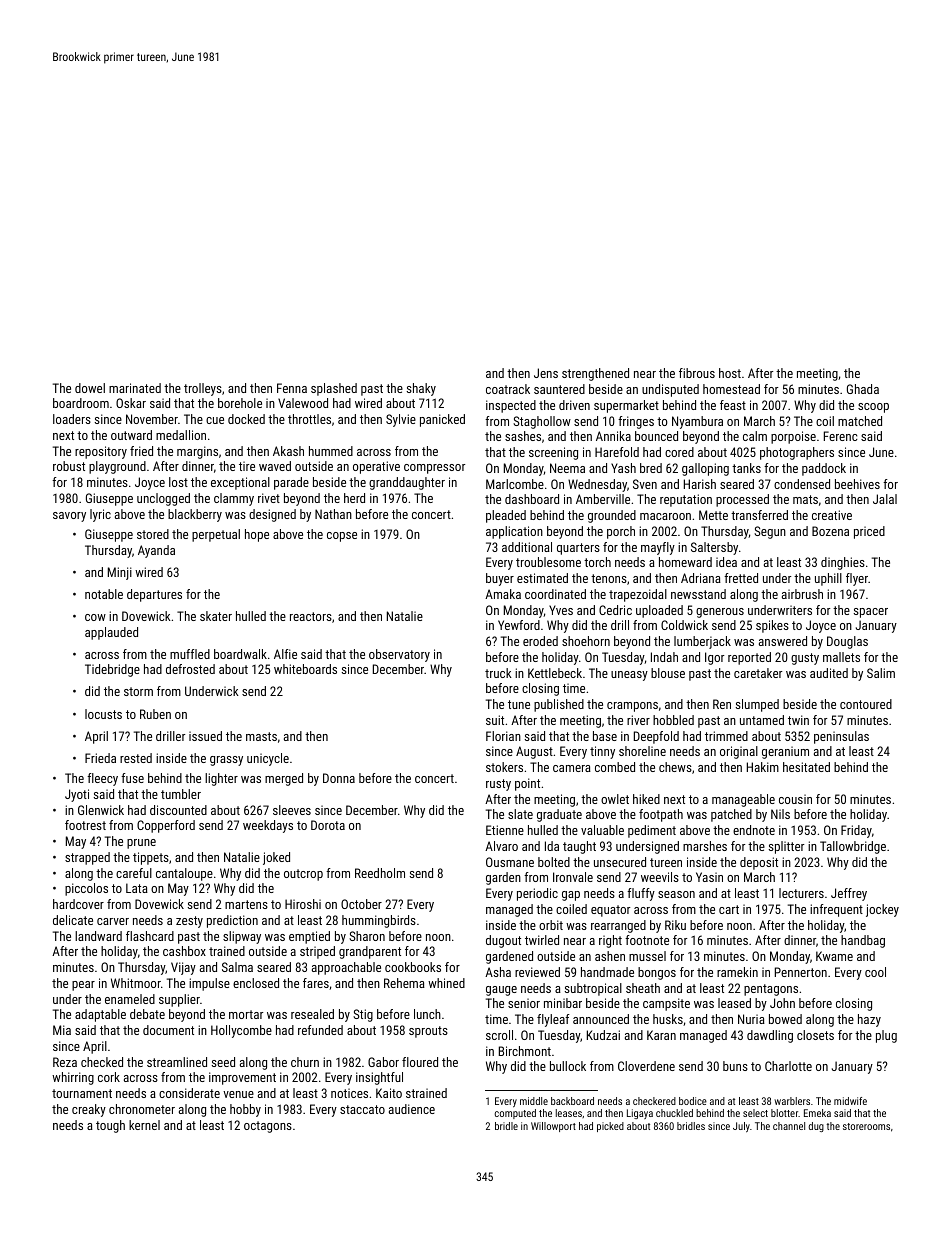 This screenshot has width=952, height=1233. I want to click on Charlotte, so click(788, 1066).
